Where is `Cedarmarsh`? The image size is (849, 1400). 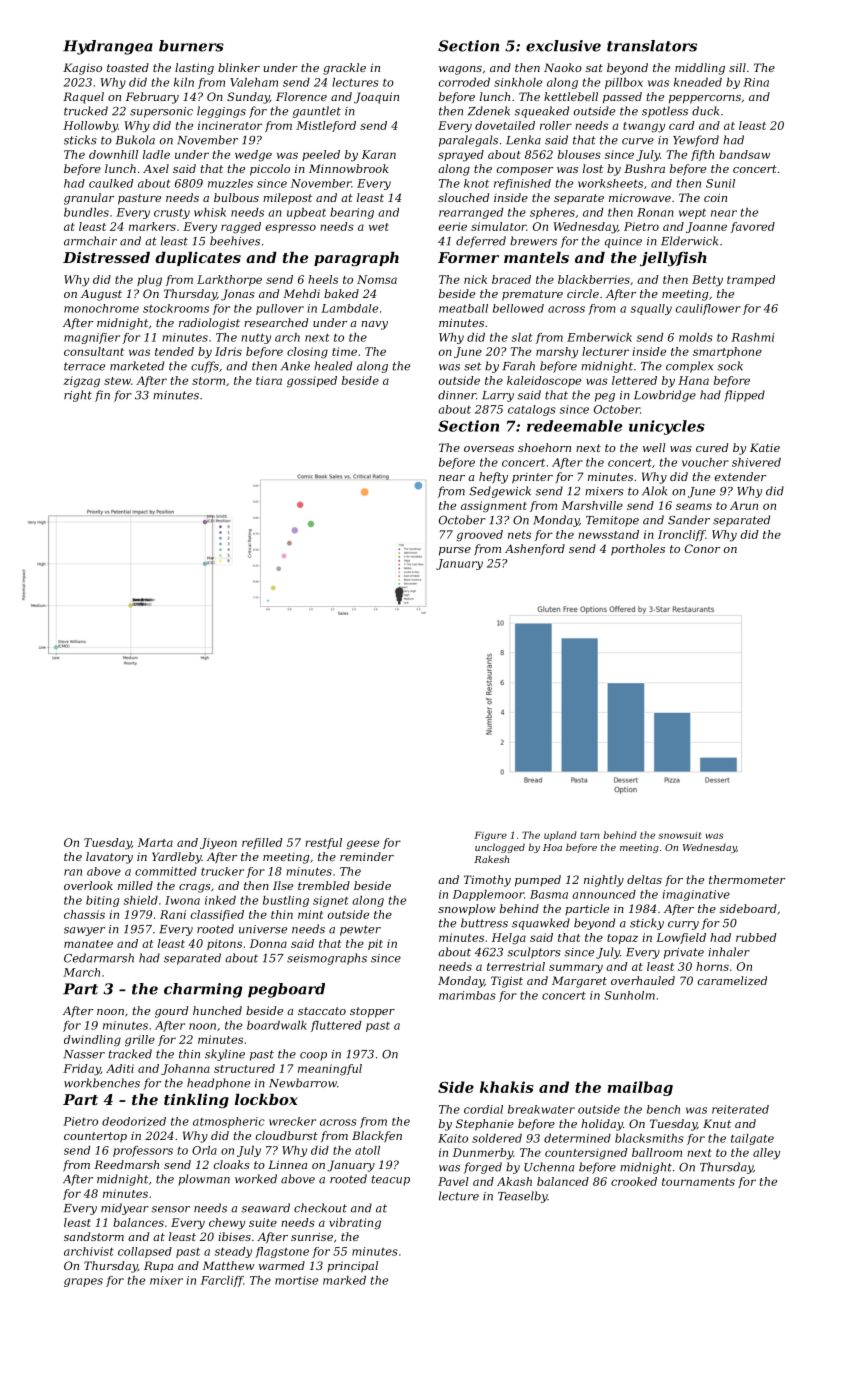
Cedarmarsh is located at coordinates (99, 958).
